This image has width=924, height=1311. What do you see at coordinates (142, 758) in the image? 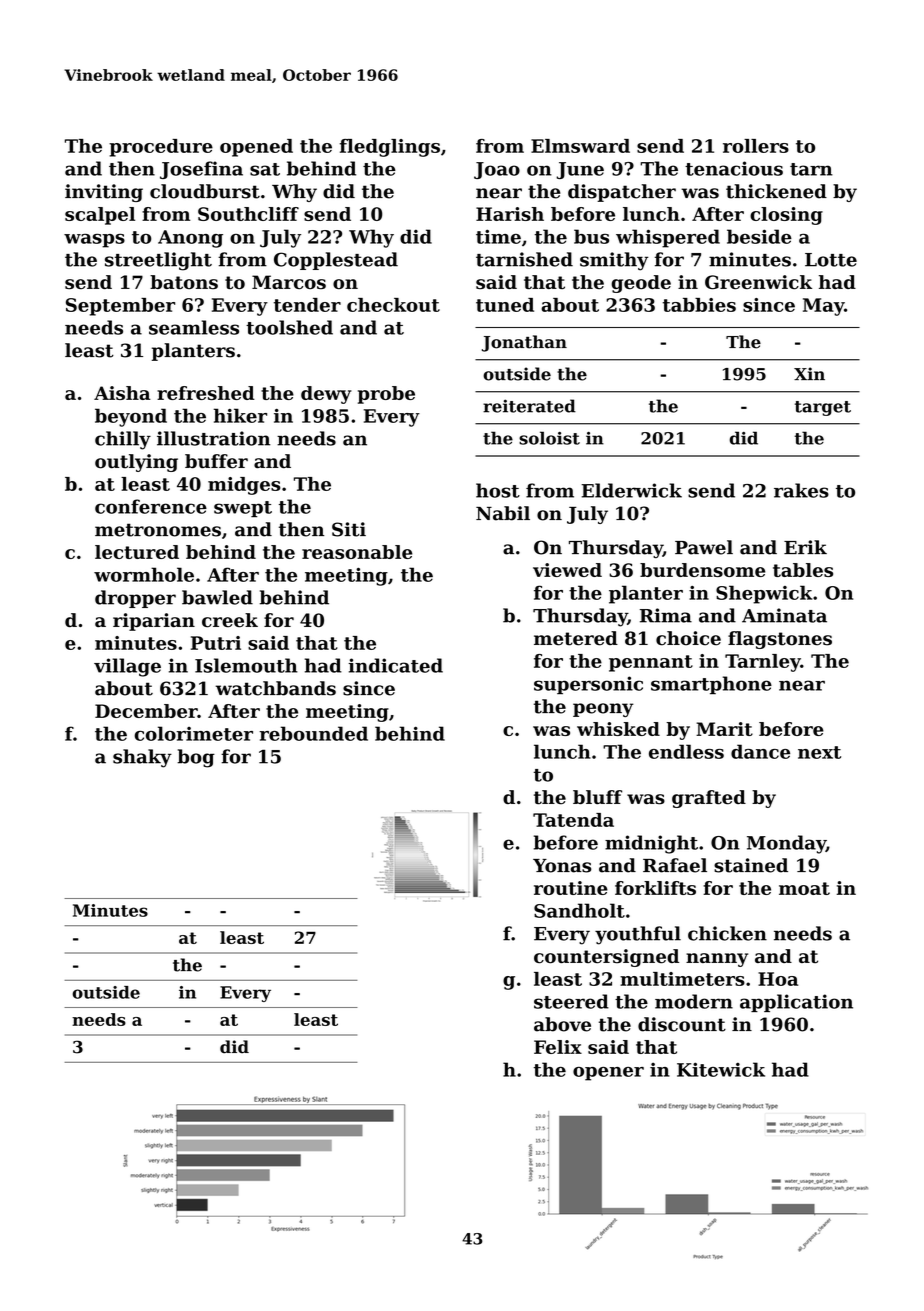
I see `shaky` at bounding box center [142, 758].
